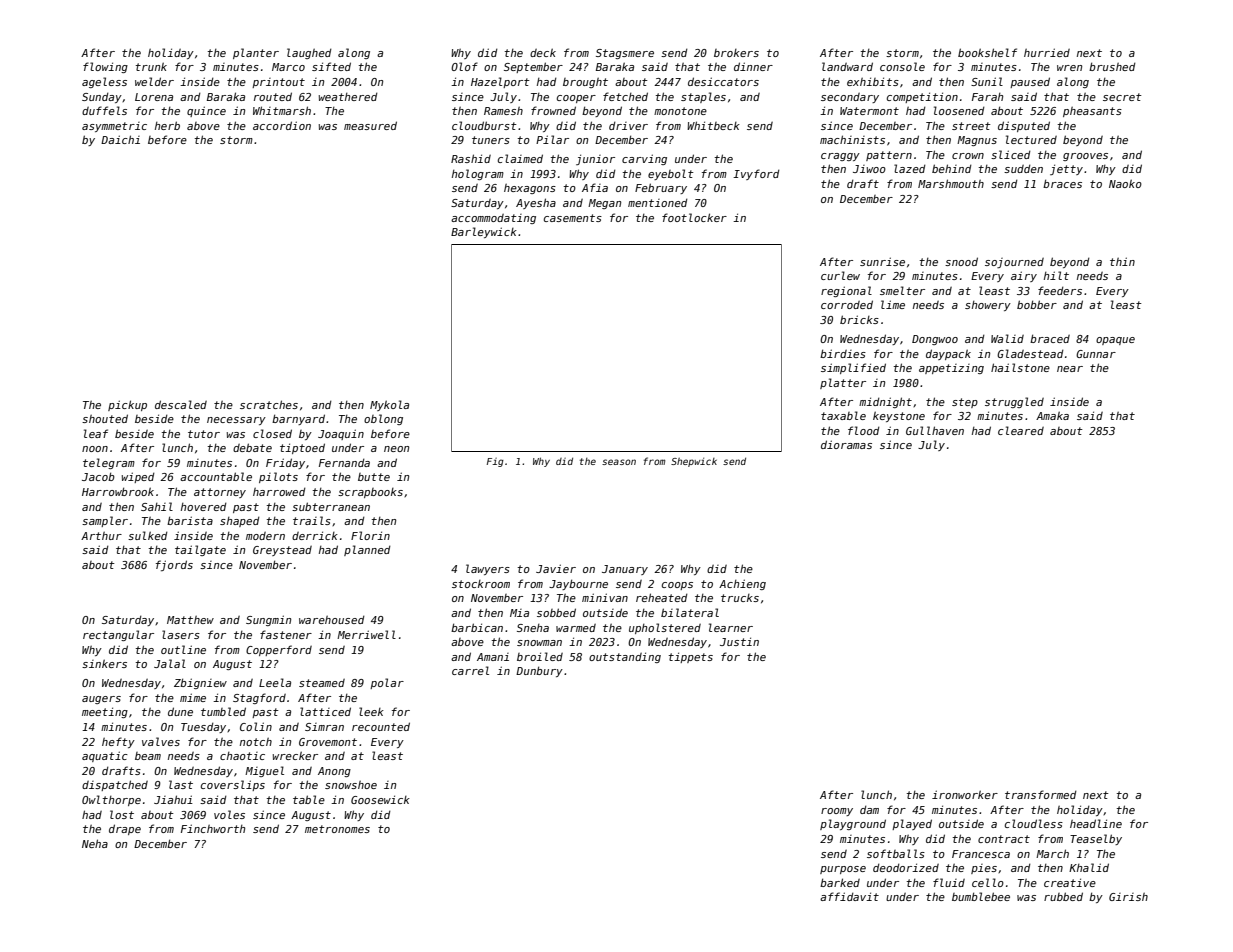 Image resolution: width=1233 pixels, height=952 pixels. I want to click on Mykola, so click(389, 405).
